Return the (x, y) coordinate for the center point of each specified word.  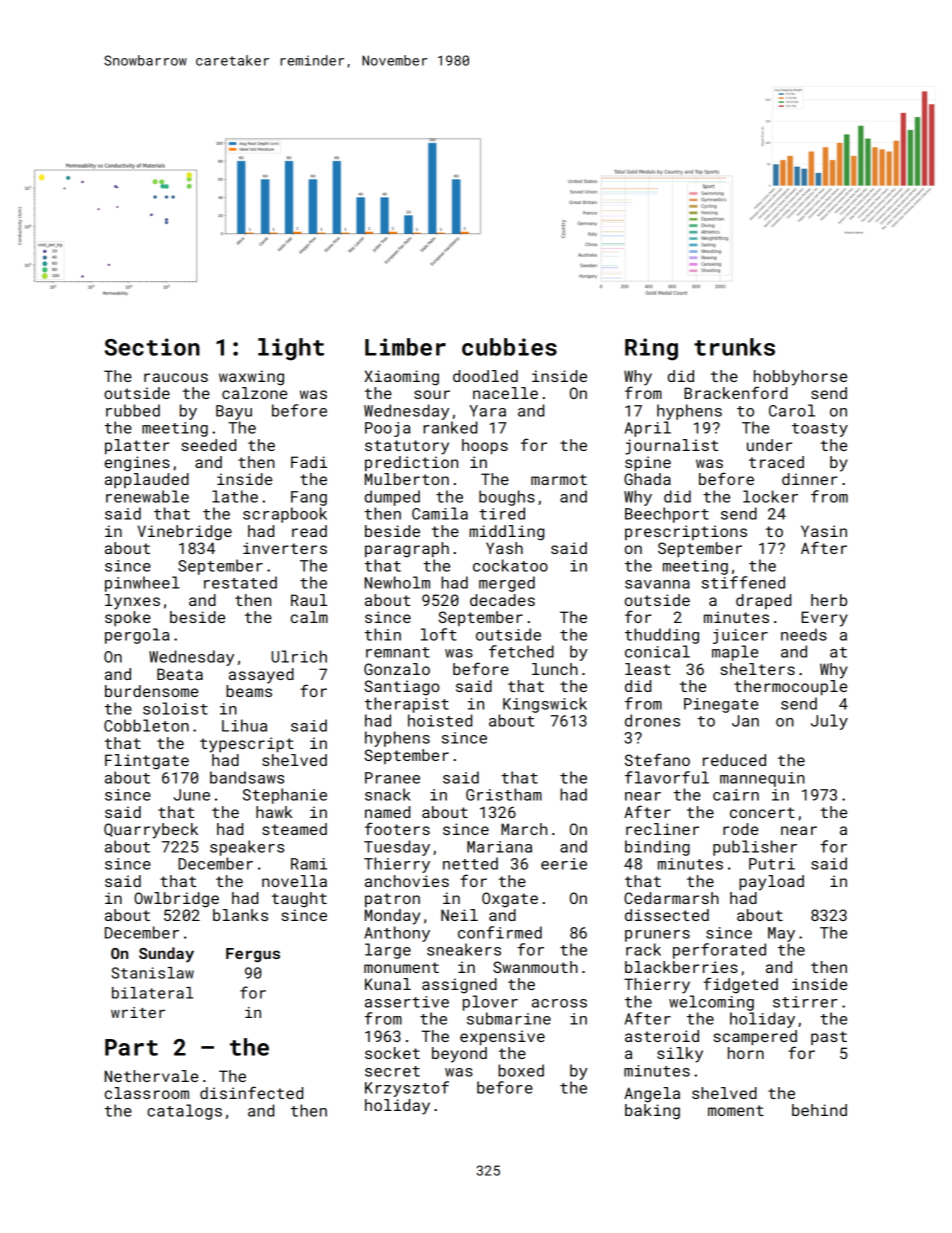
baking (652, 1112)
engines (137, 464)
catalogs (184, 1112)
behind (819, 1110)
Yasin (824, 531)
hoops (485, 447)
